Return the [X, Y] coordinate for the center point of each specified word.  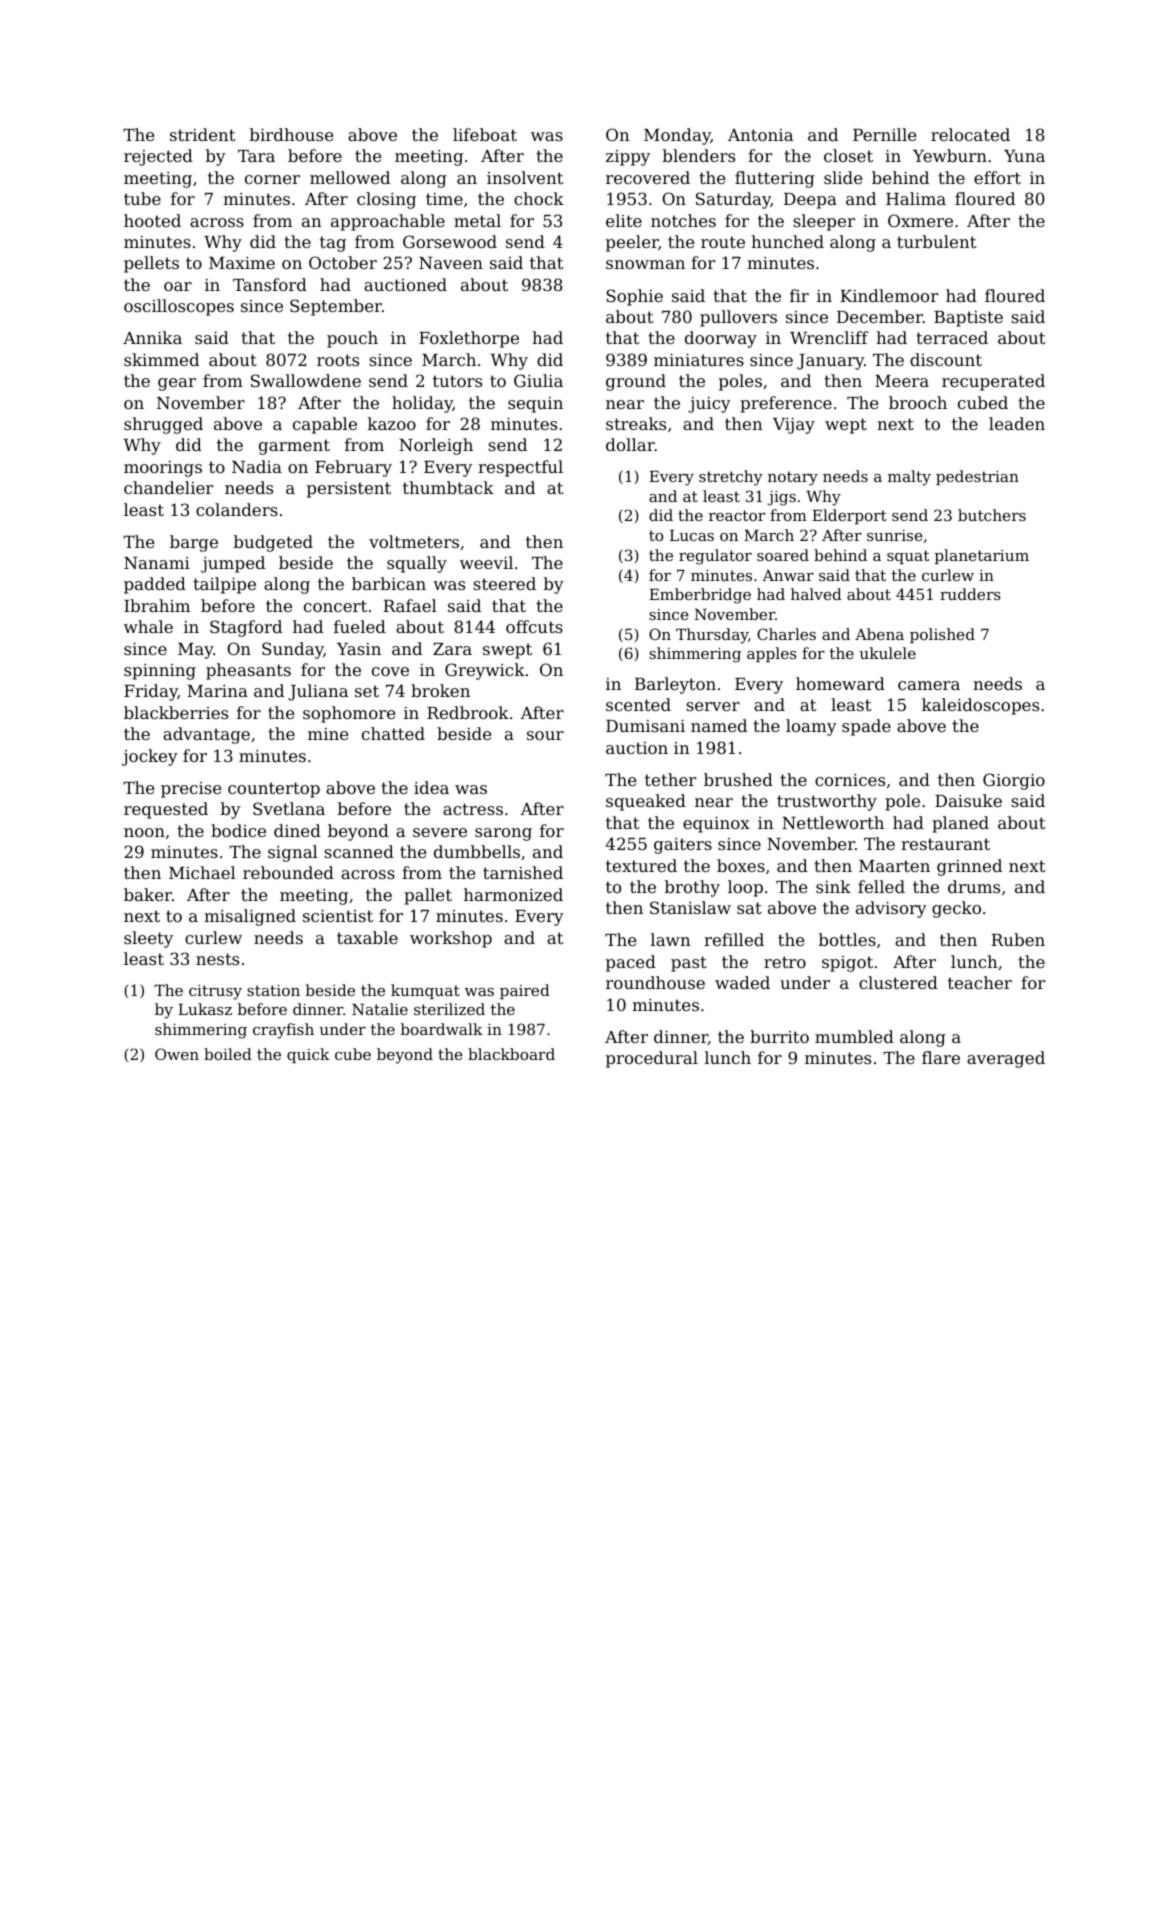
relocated [970, 134]
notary [793, 478]
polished [942, 635]
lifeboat [485, 134]
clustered [898, 982]
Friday [151, 692]
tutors [457, 381]
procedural [652, 1059]
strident [202, 134]
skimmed [161, 359]
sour [545, 735]
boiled [228, 1054]
